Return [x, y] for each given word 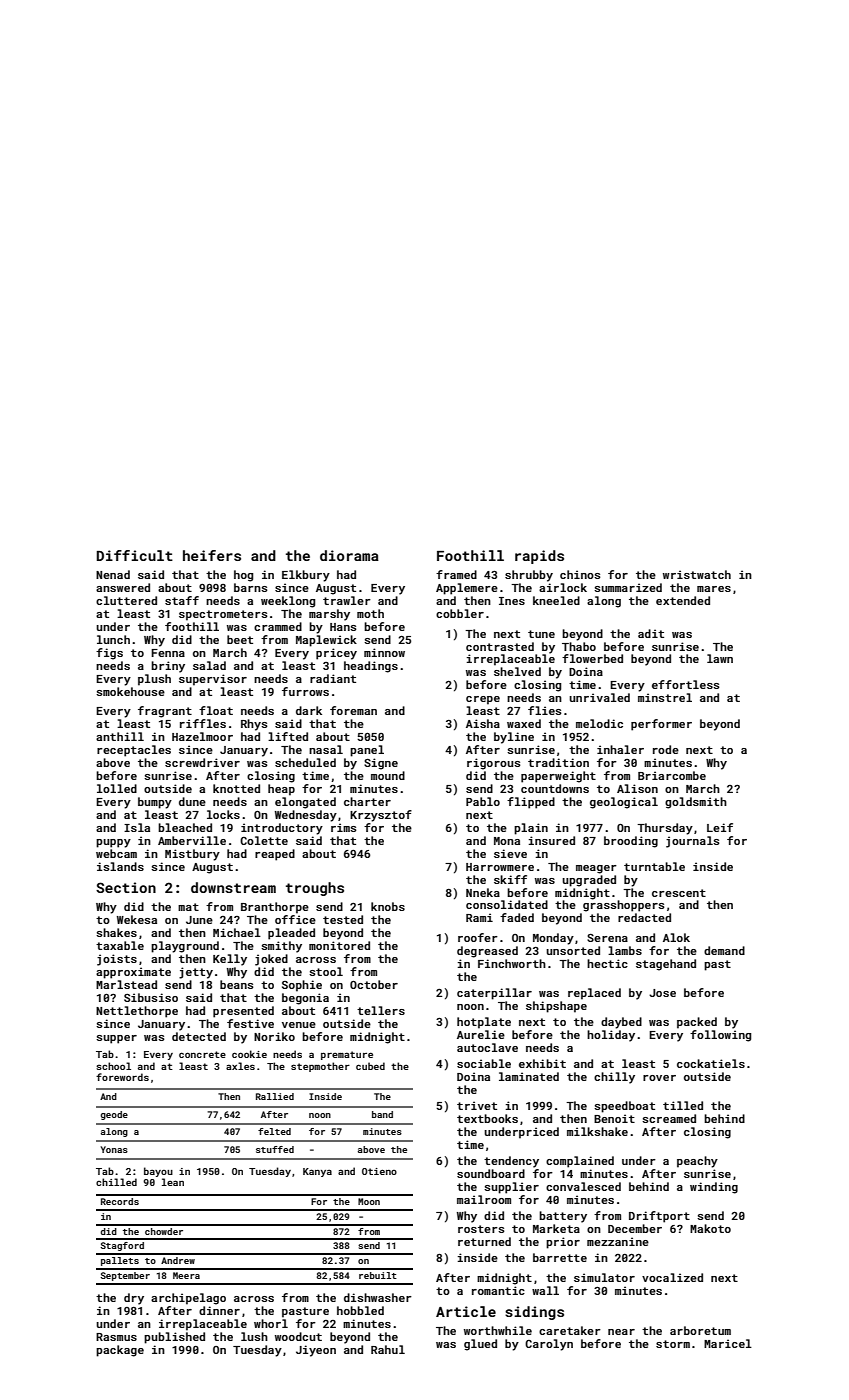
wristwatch [697, 574]
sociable [484, 1063]
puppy [113, 843]
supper [116, 1039]
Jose [662, 993]
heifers [212, 555]
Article [466, 1311]
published [174, 1338]
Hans [343, 627]
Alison [637, 788]
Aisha [483, 723]
